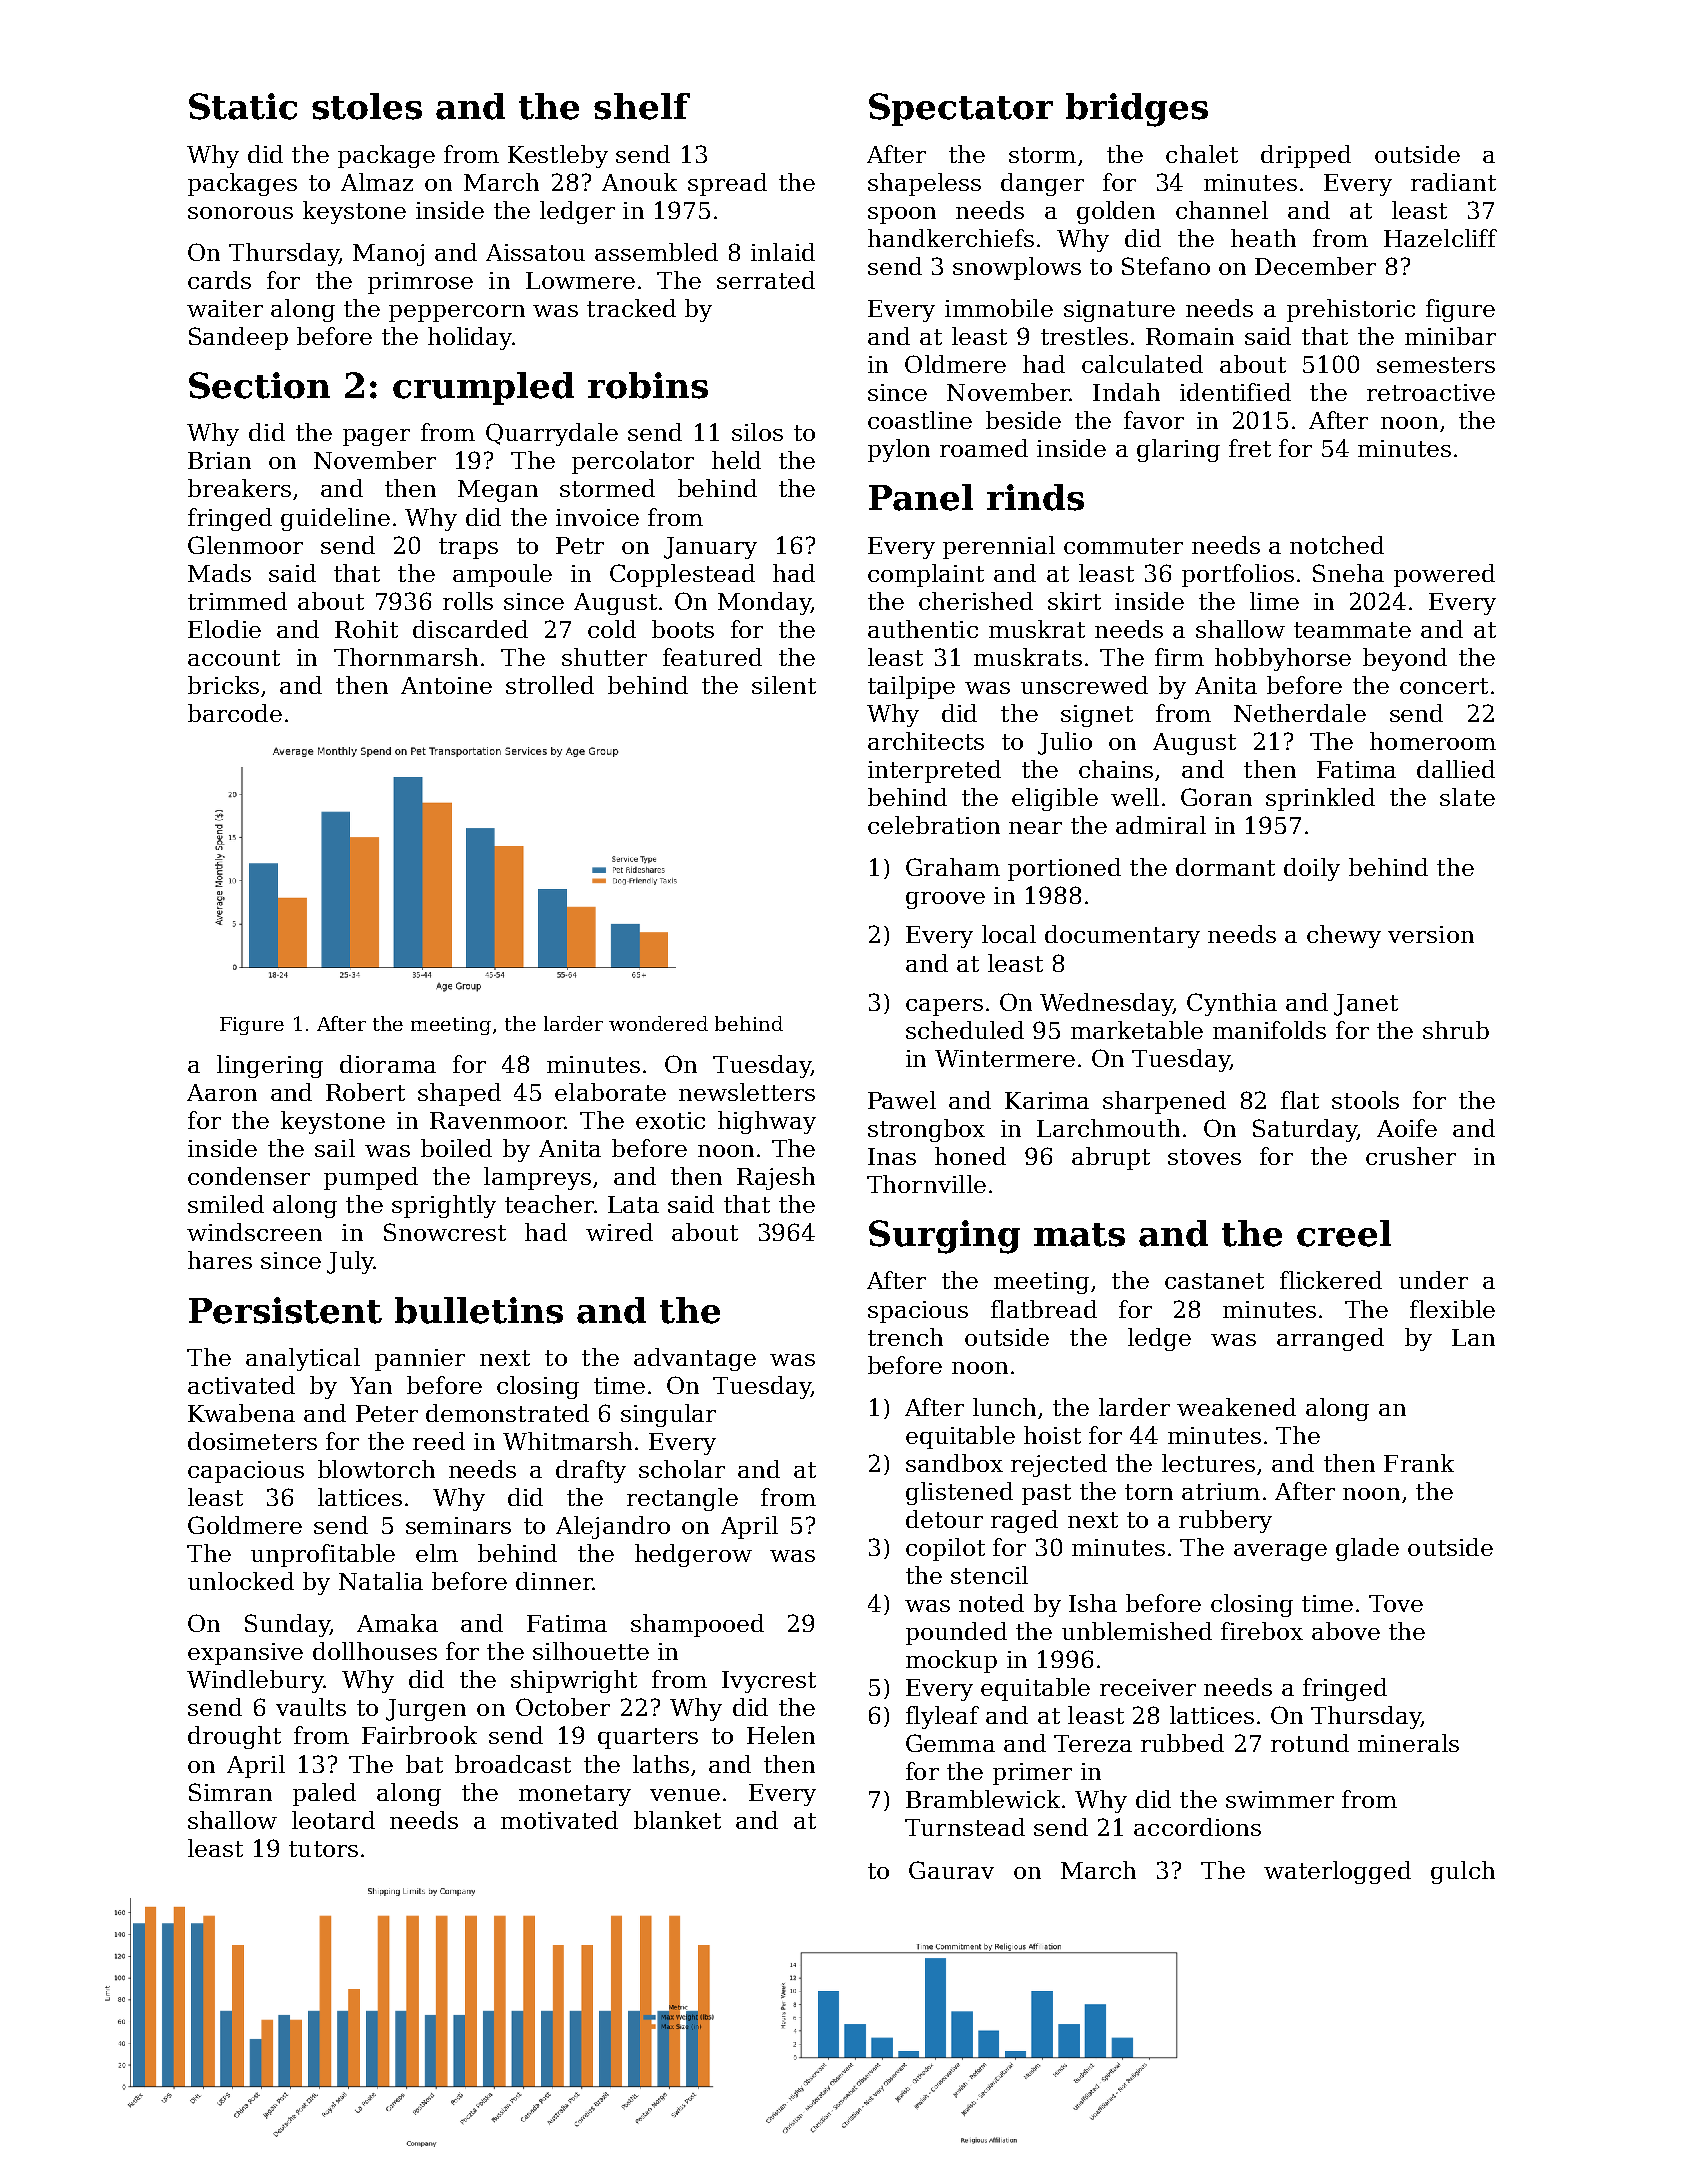 This screenshot has width=1683, height=2178. Describe the element at coordinates (1214, 1281) in the screenshot. I see `castanet` at that location.
